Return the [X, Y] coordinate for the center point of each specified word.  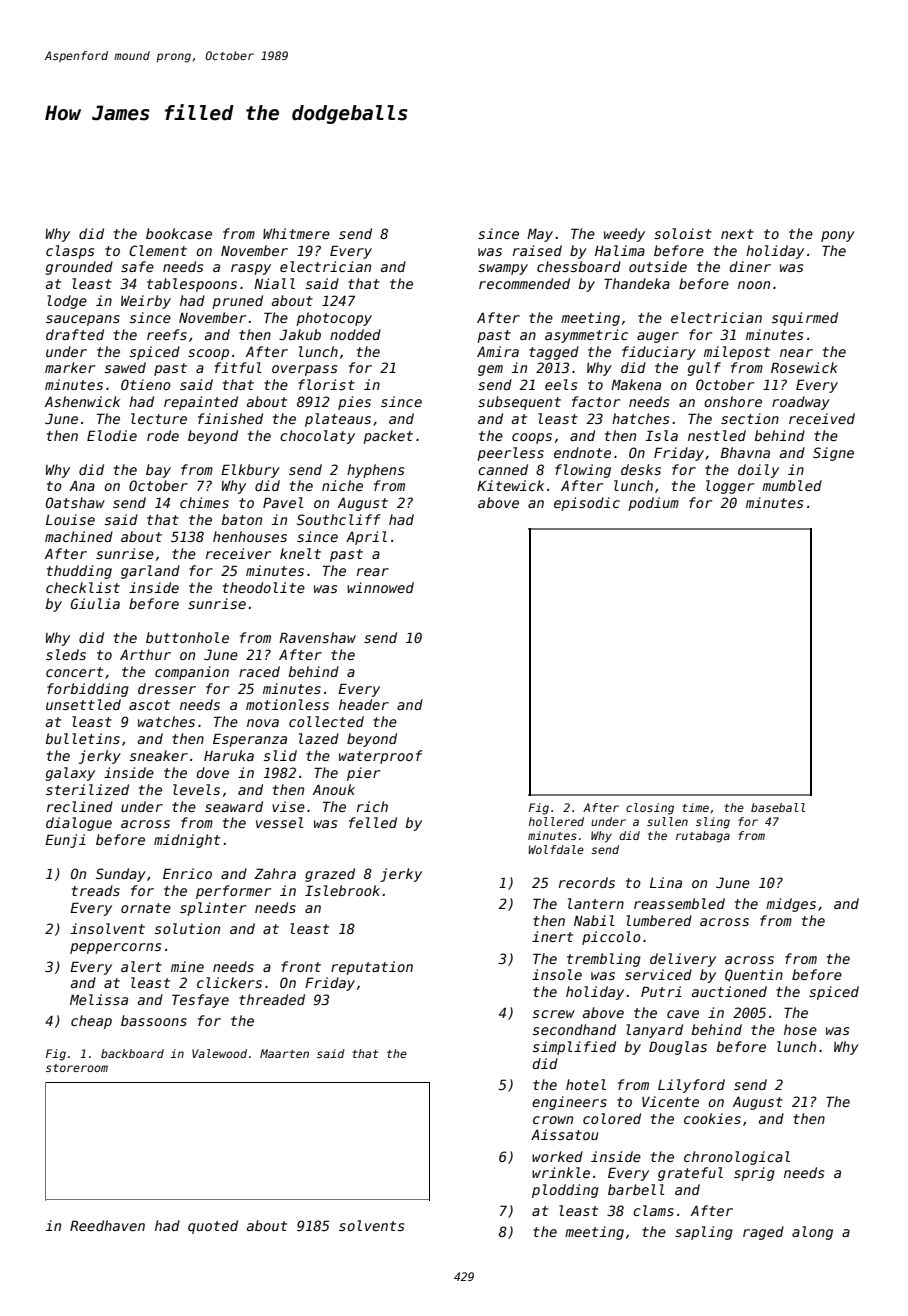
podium [653, 504]
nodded [355, 334]
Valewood [219, 1053]
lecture [159, 418]
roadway [801, 403]
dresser [167, 688]
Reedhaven [107, 1225]
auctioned [729, 991]
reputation [372, 968]
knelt [300, 553]
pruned [237, 302]
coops [532, 438]
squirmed [805, 319]
